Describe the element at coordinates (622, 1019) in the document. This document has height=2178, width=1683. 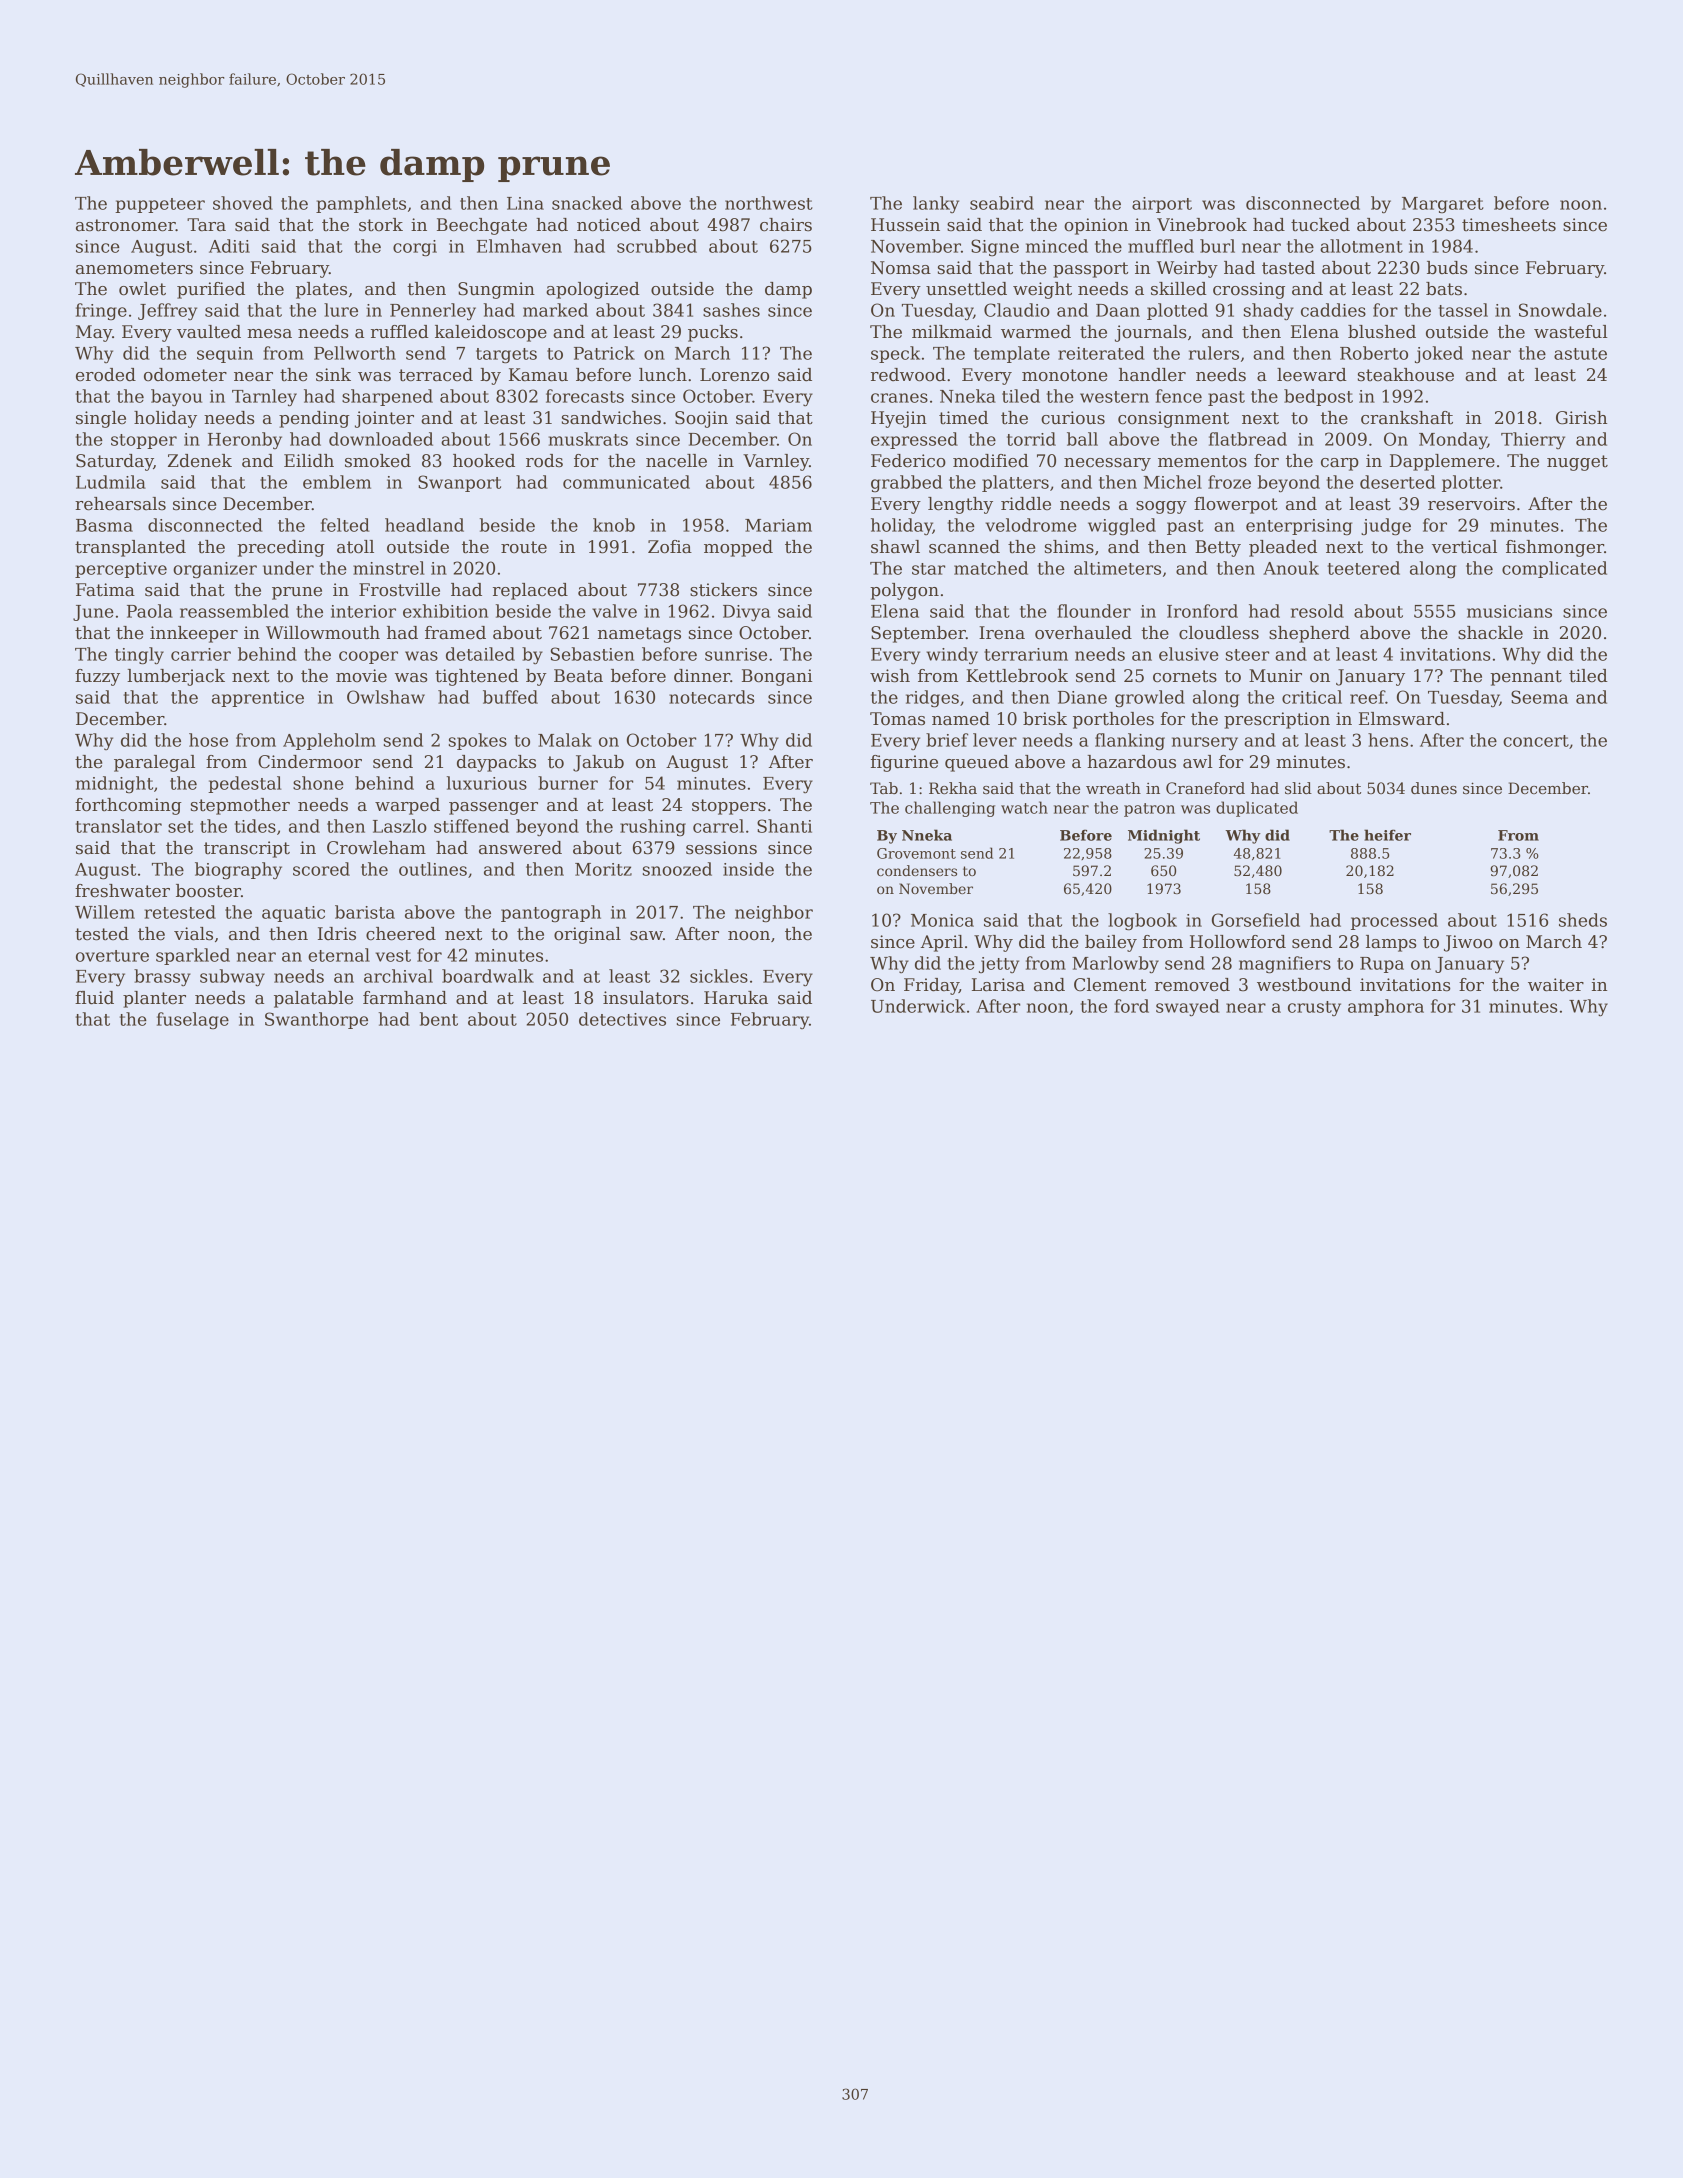
I see `detectives` at that location.
